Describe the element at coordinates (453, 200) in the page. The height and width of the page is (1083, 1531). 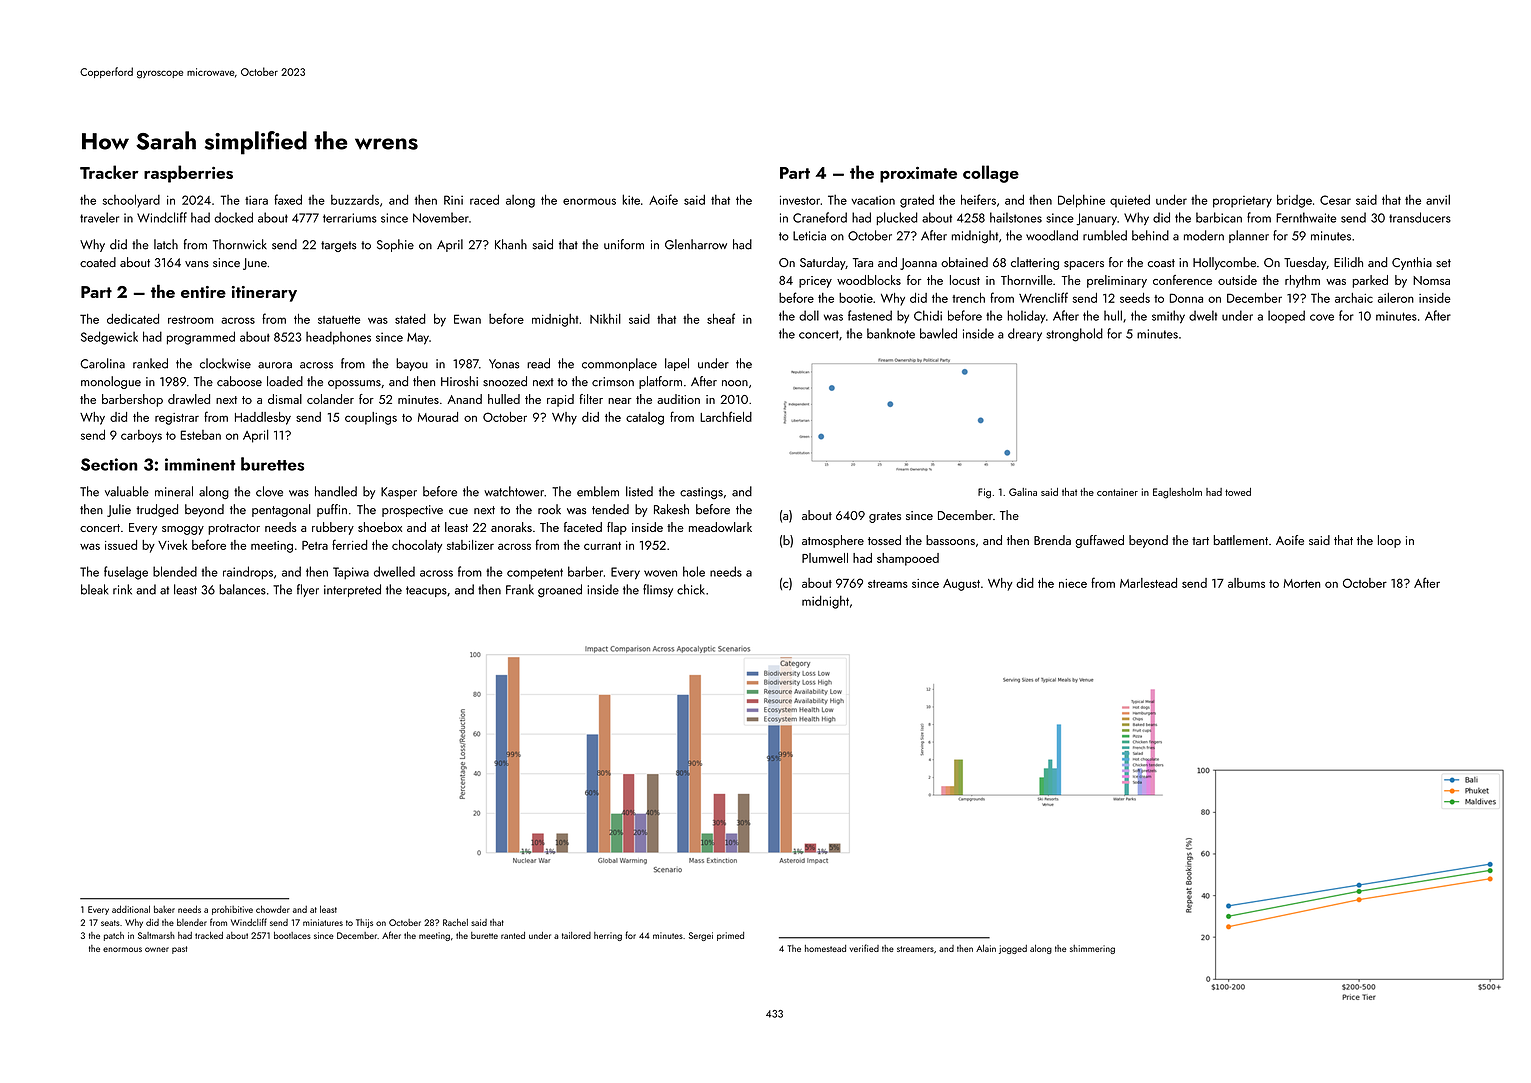
I see `Rini` at that location.
